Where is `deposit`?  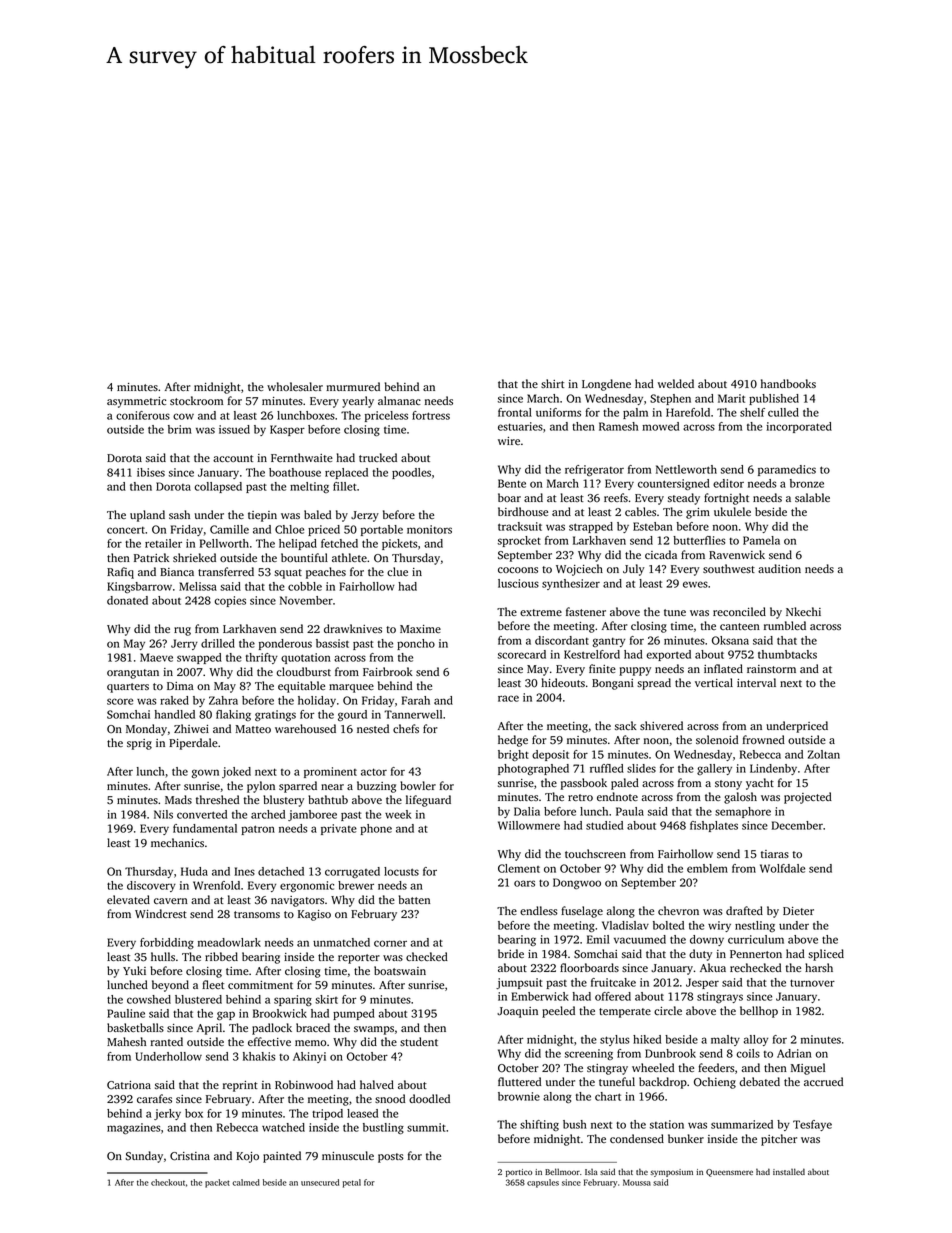
deposit is located at coordinates (550, 755).
